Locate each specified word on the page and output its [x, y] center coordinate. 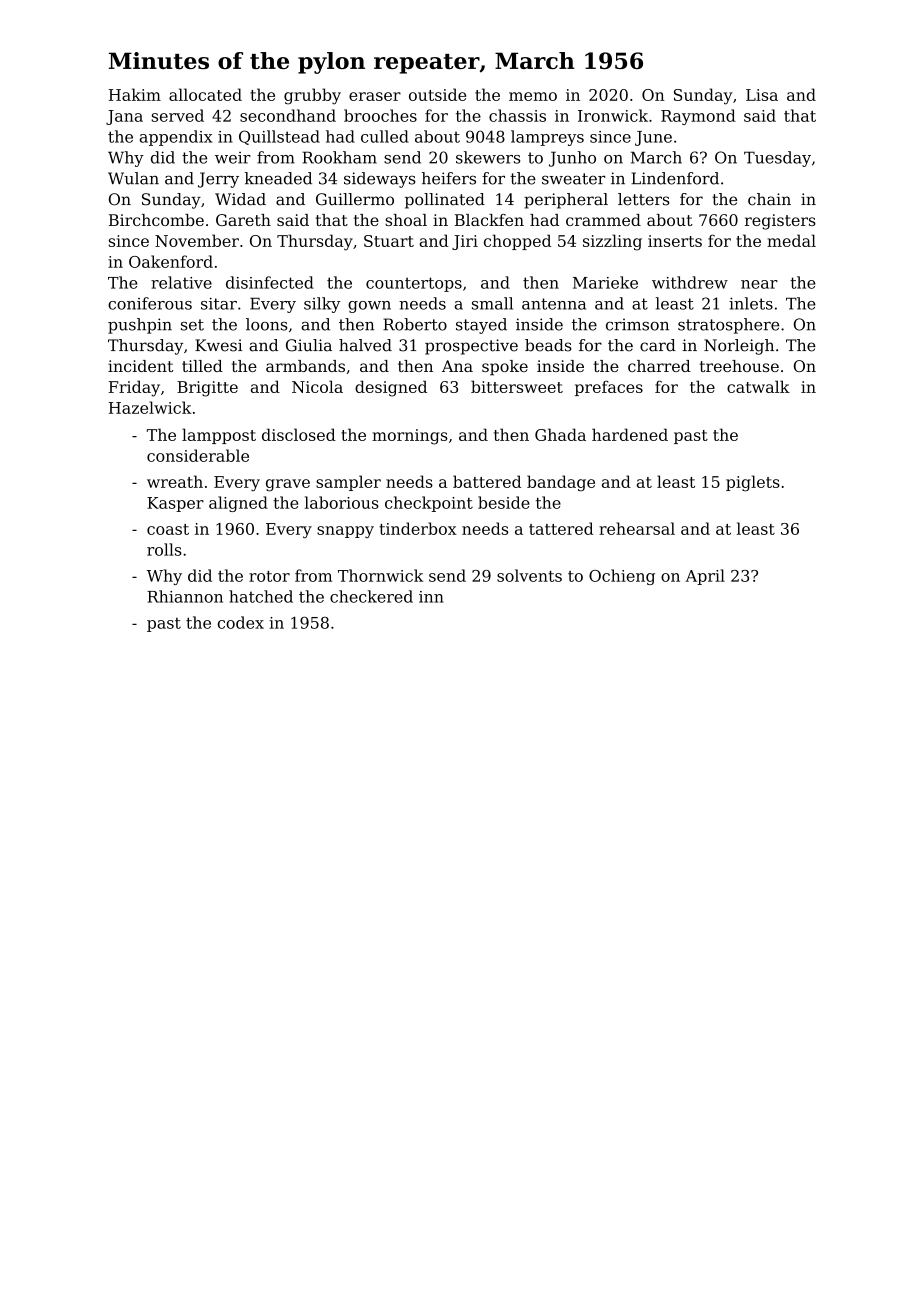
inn [431, 597]
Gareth [243, 220]
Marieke [605, 282]
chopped [517, 242]
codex [241, 622]
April [705, 577]
